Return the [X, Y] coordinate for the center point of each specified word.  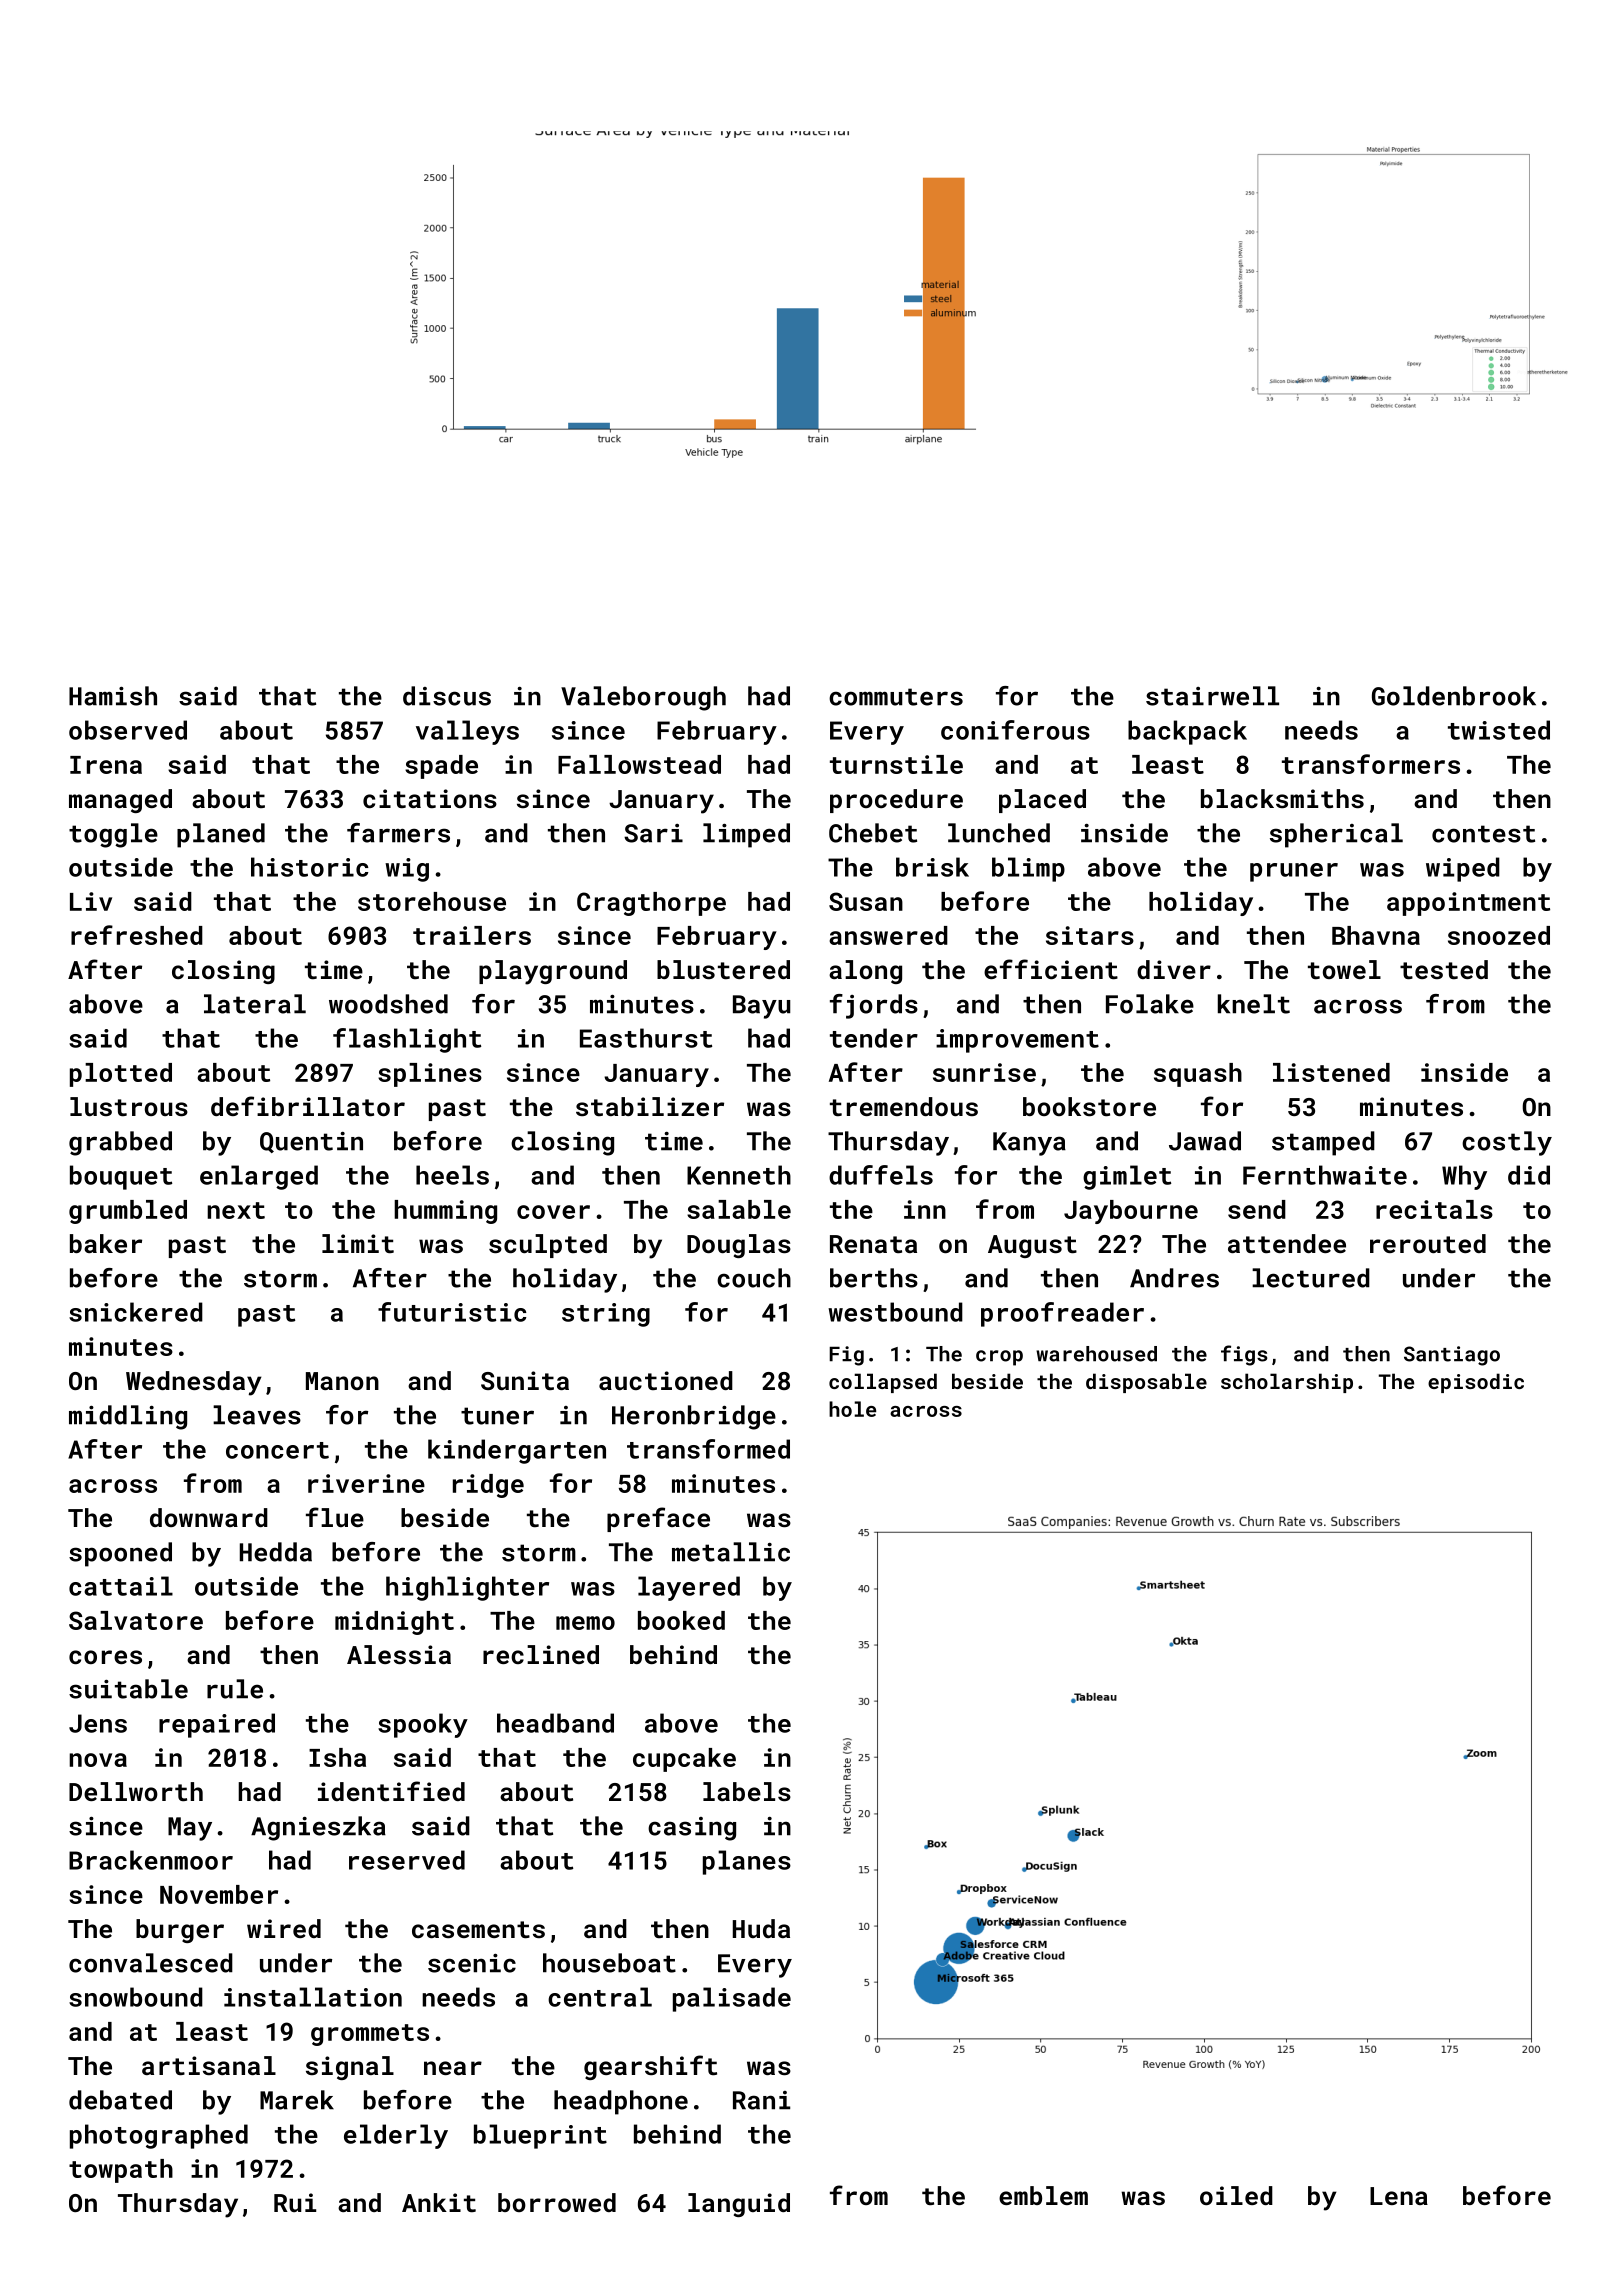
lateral [255, 1004]
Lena [1399, 2196]
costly [1507, 1143]
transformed [708, 1449]
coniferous [1015, 730]
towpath [121, 2171]
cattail [121, 1586]
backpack [1187, 732]
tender [874, 1038]
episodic [1476, 1383]
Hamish [113, 696]
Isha [337, 1757]
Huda [761, 1928]
